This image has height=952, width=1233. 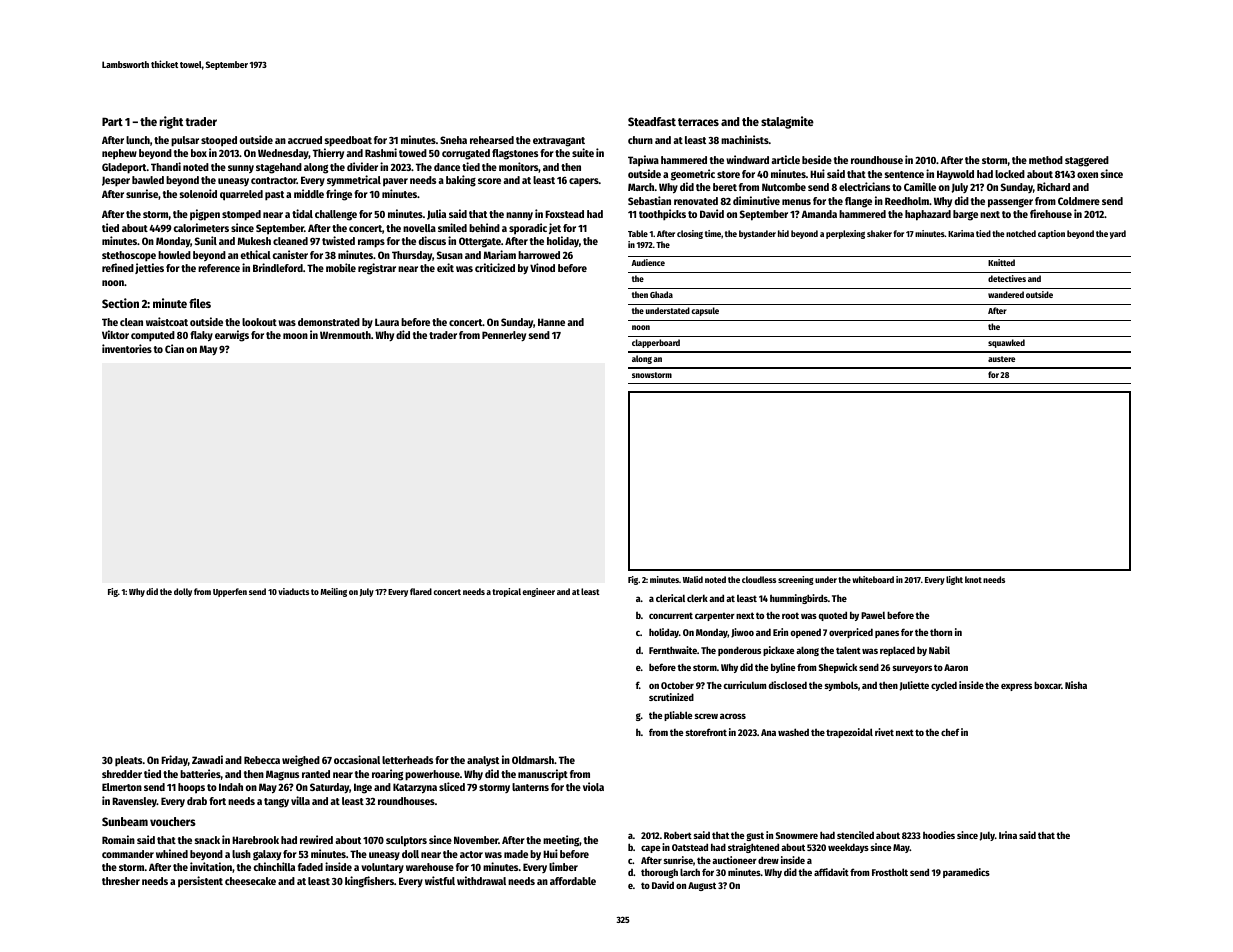 What do you see at coordinates (1118, 234) in the image?
I see `yard` at bounding box center [1118, 234].
